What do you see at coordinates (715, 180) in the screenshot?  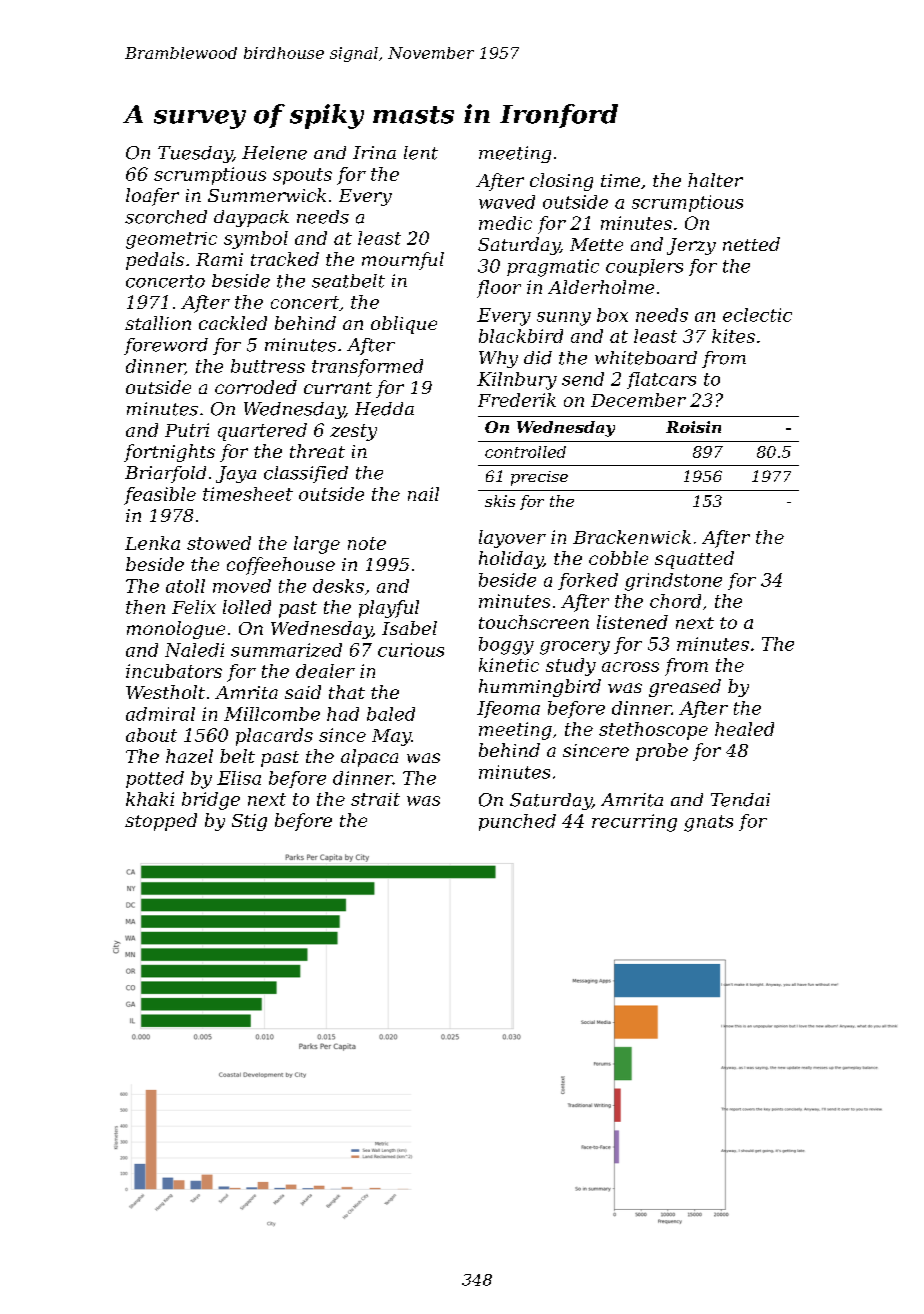 I see `halter` at bounding box center [715, 180].
